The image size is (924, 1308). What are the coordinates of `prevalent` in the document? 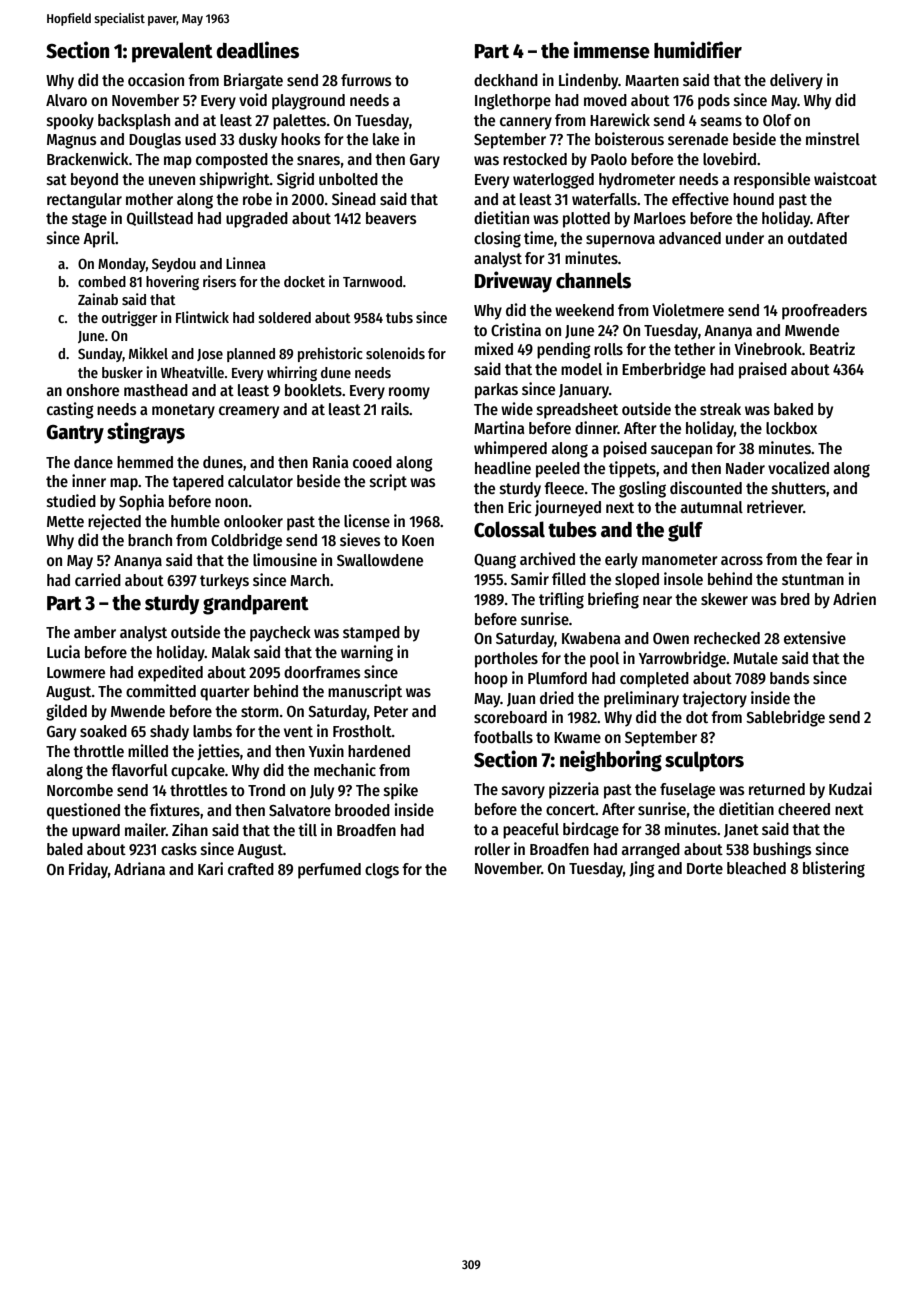 It's located at (172, 52).
